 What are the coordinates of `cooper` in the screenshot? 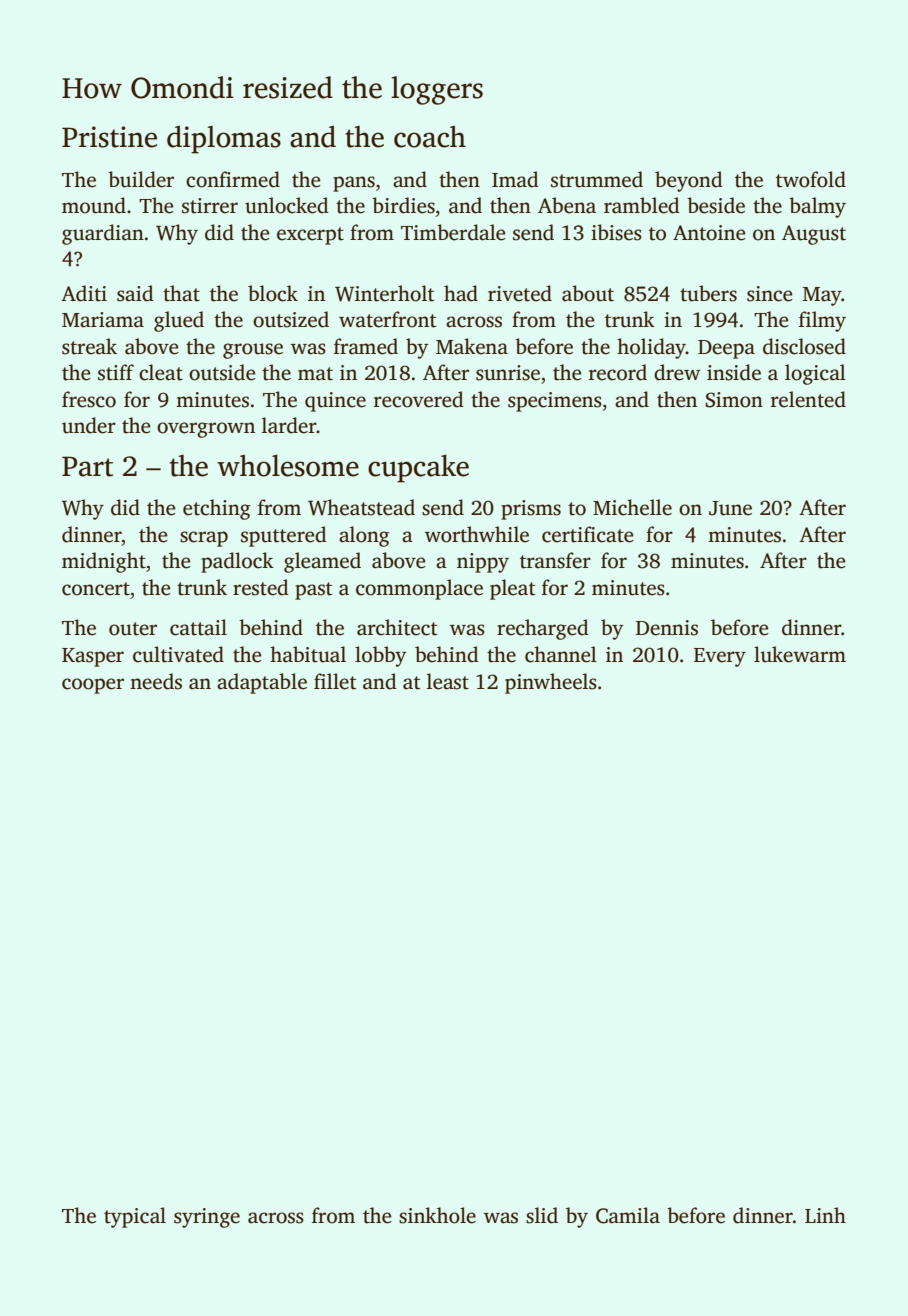 It's located at (93, 686).
